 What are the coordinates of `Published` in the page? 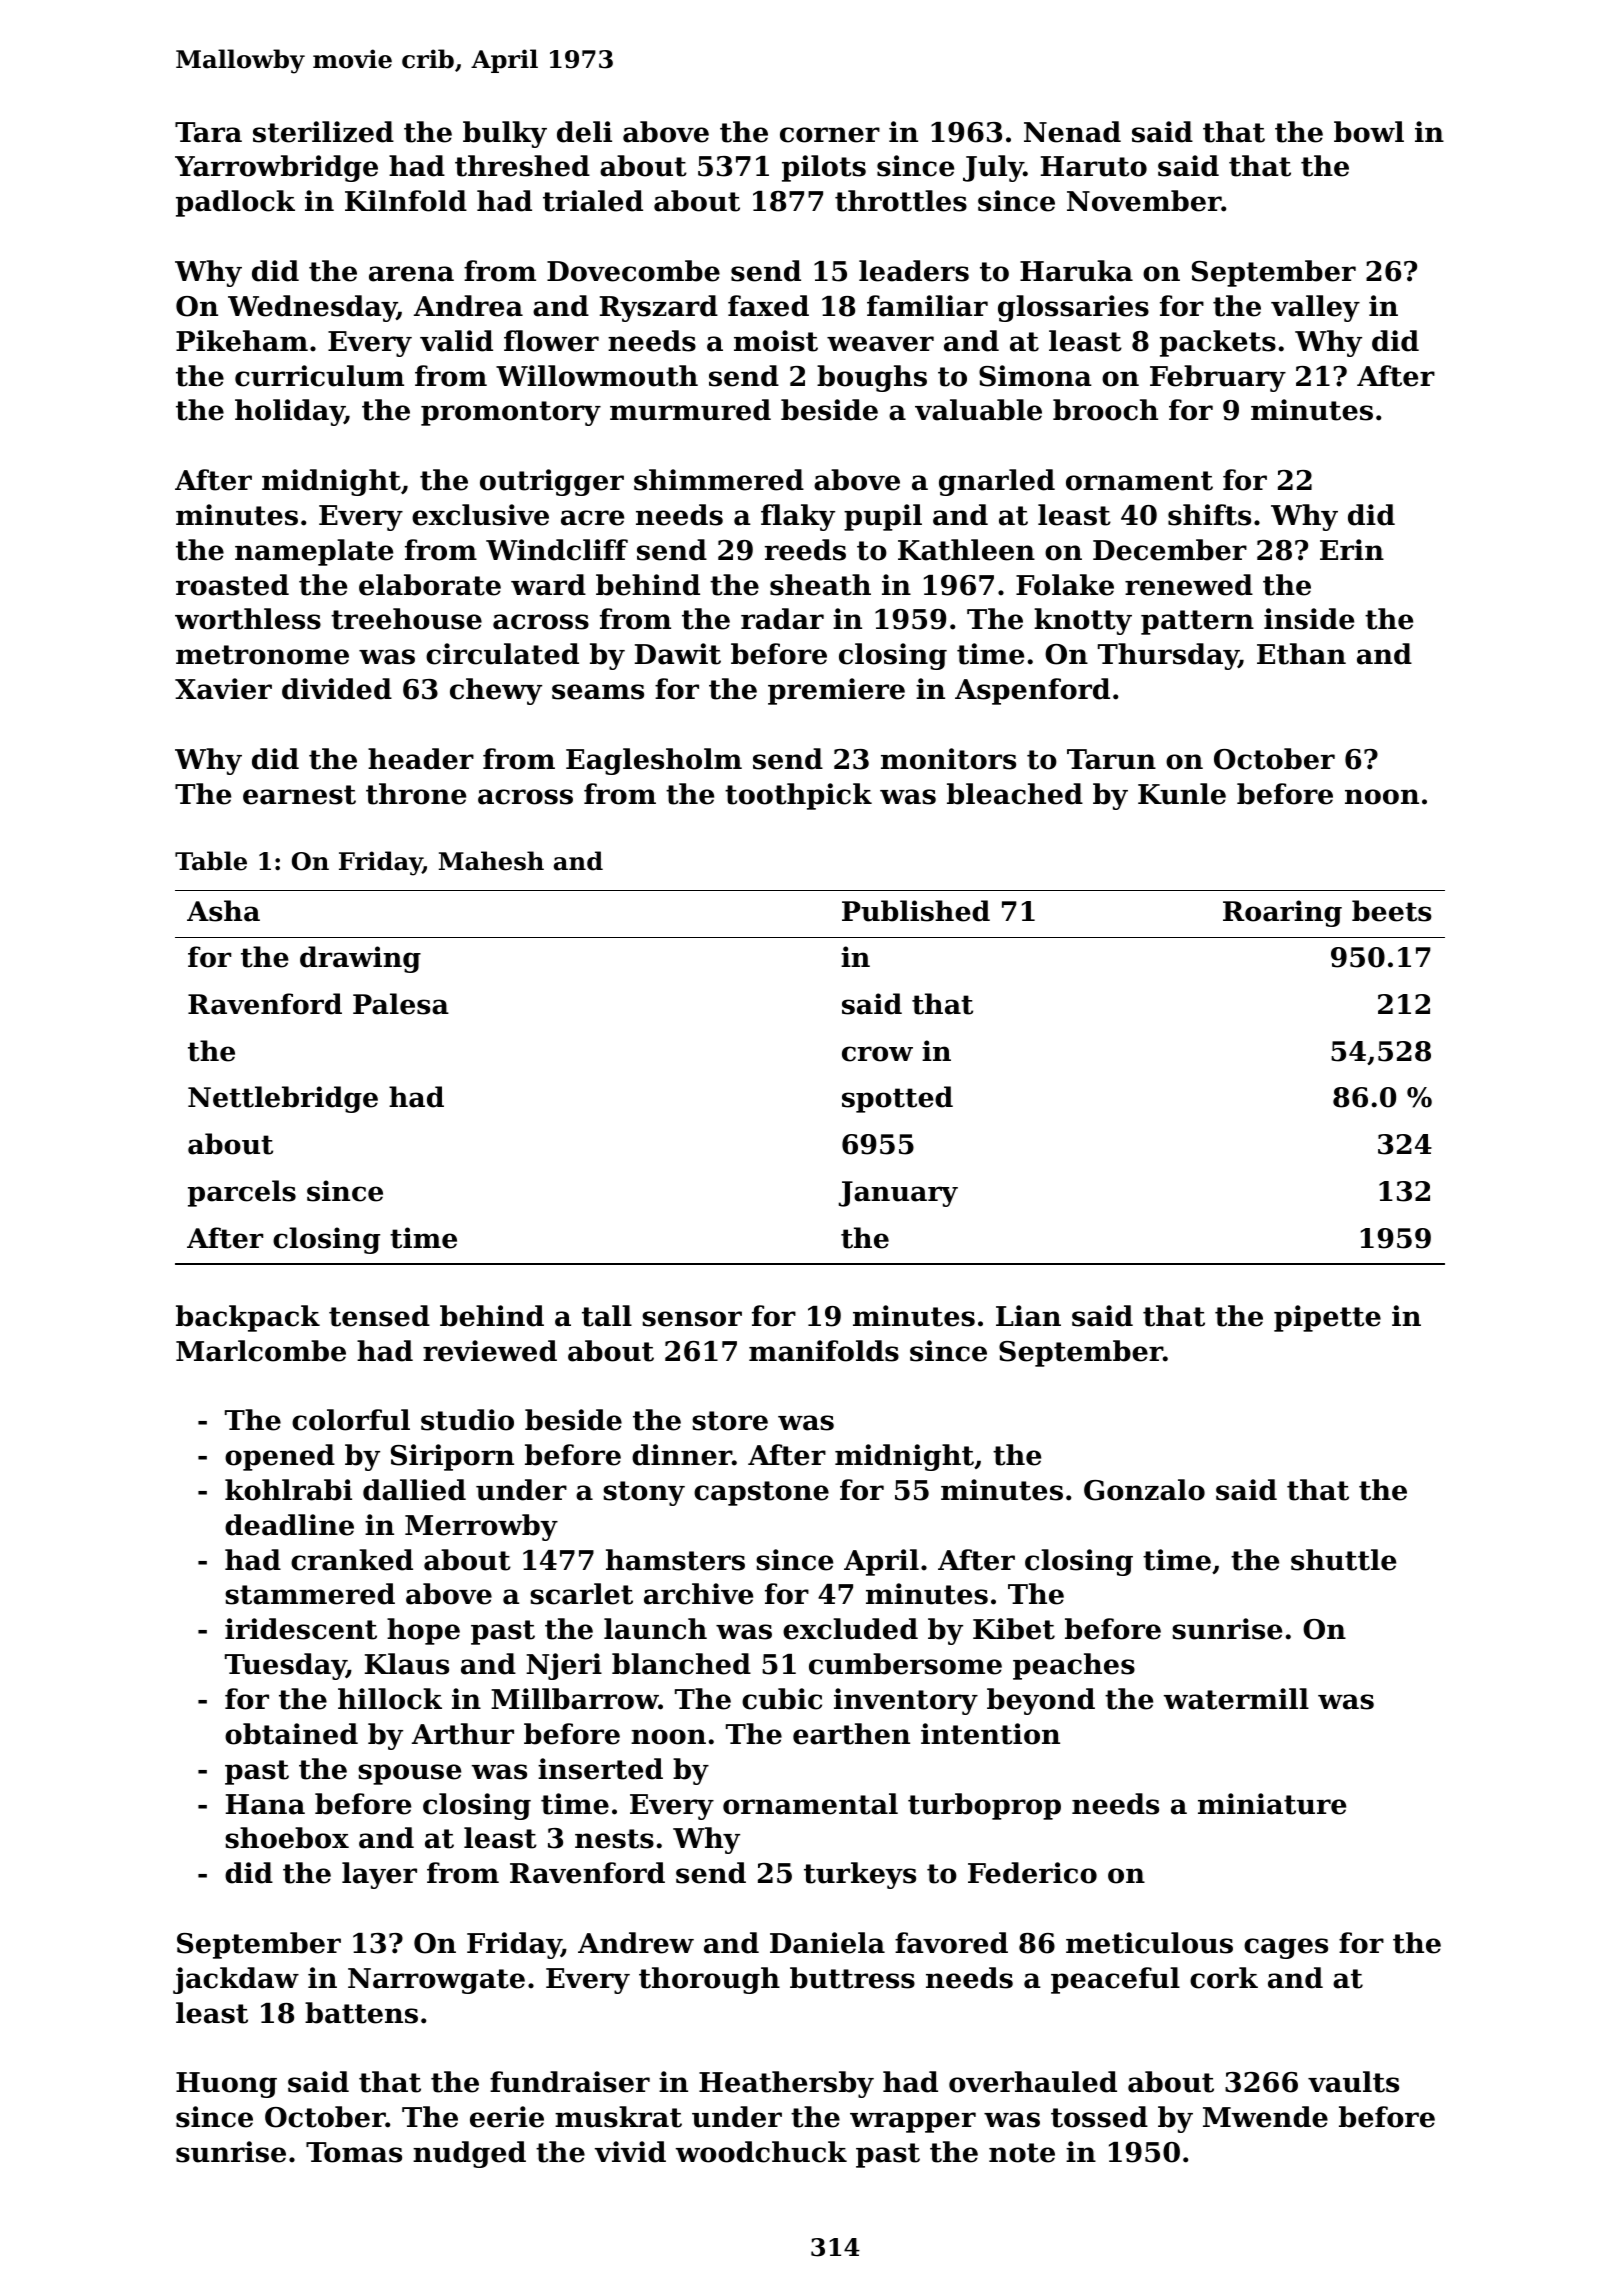 It's located at (916, 911).
